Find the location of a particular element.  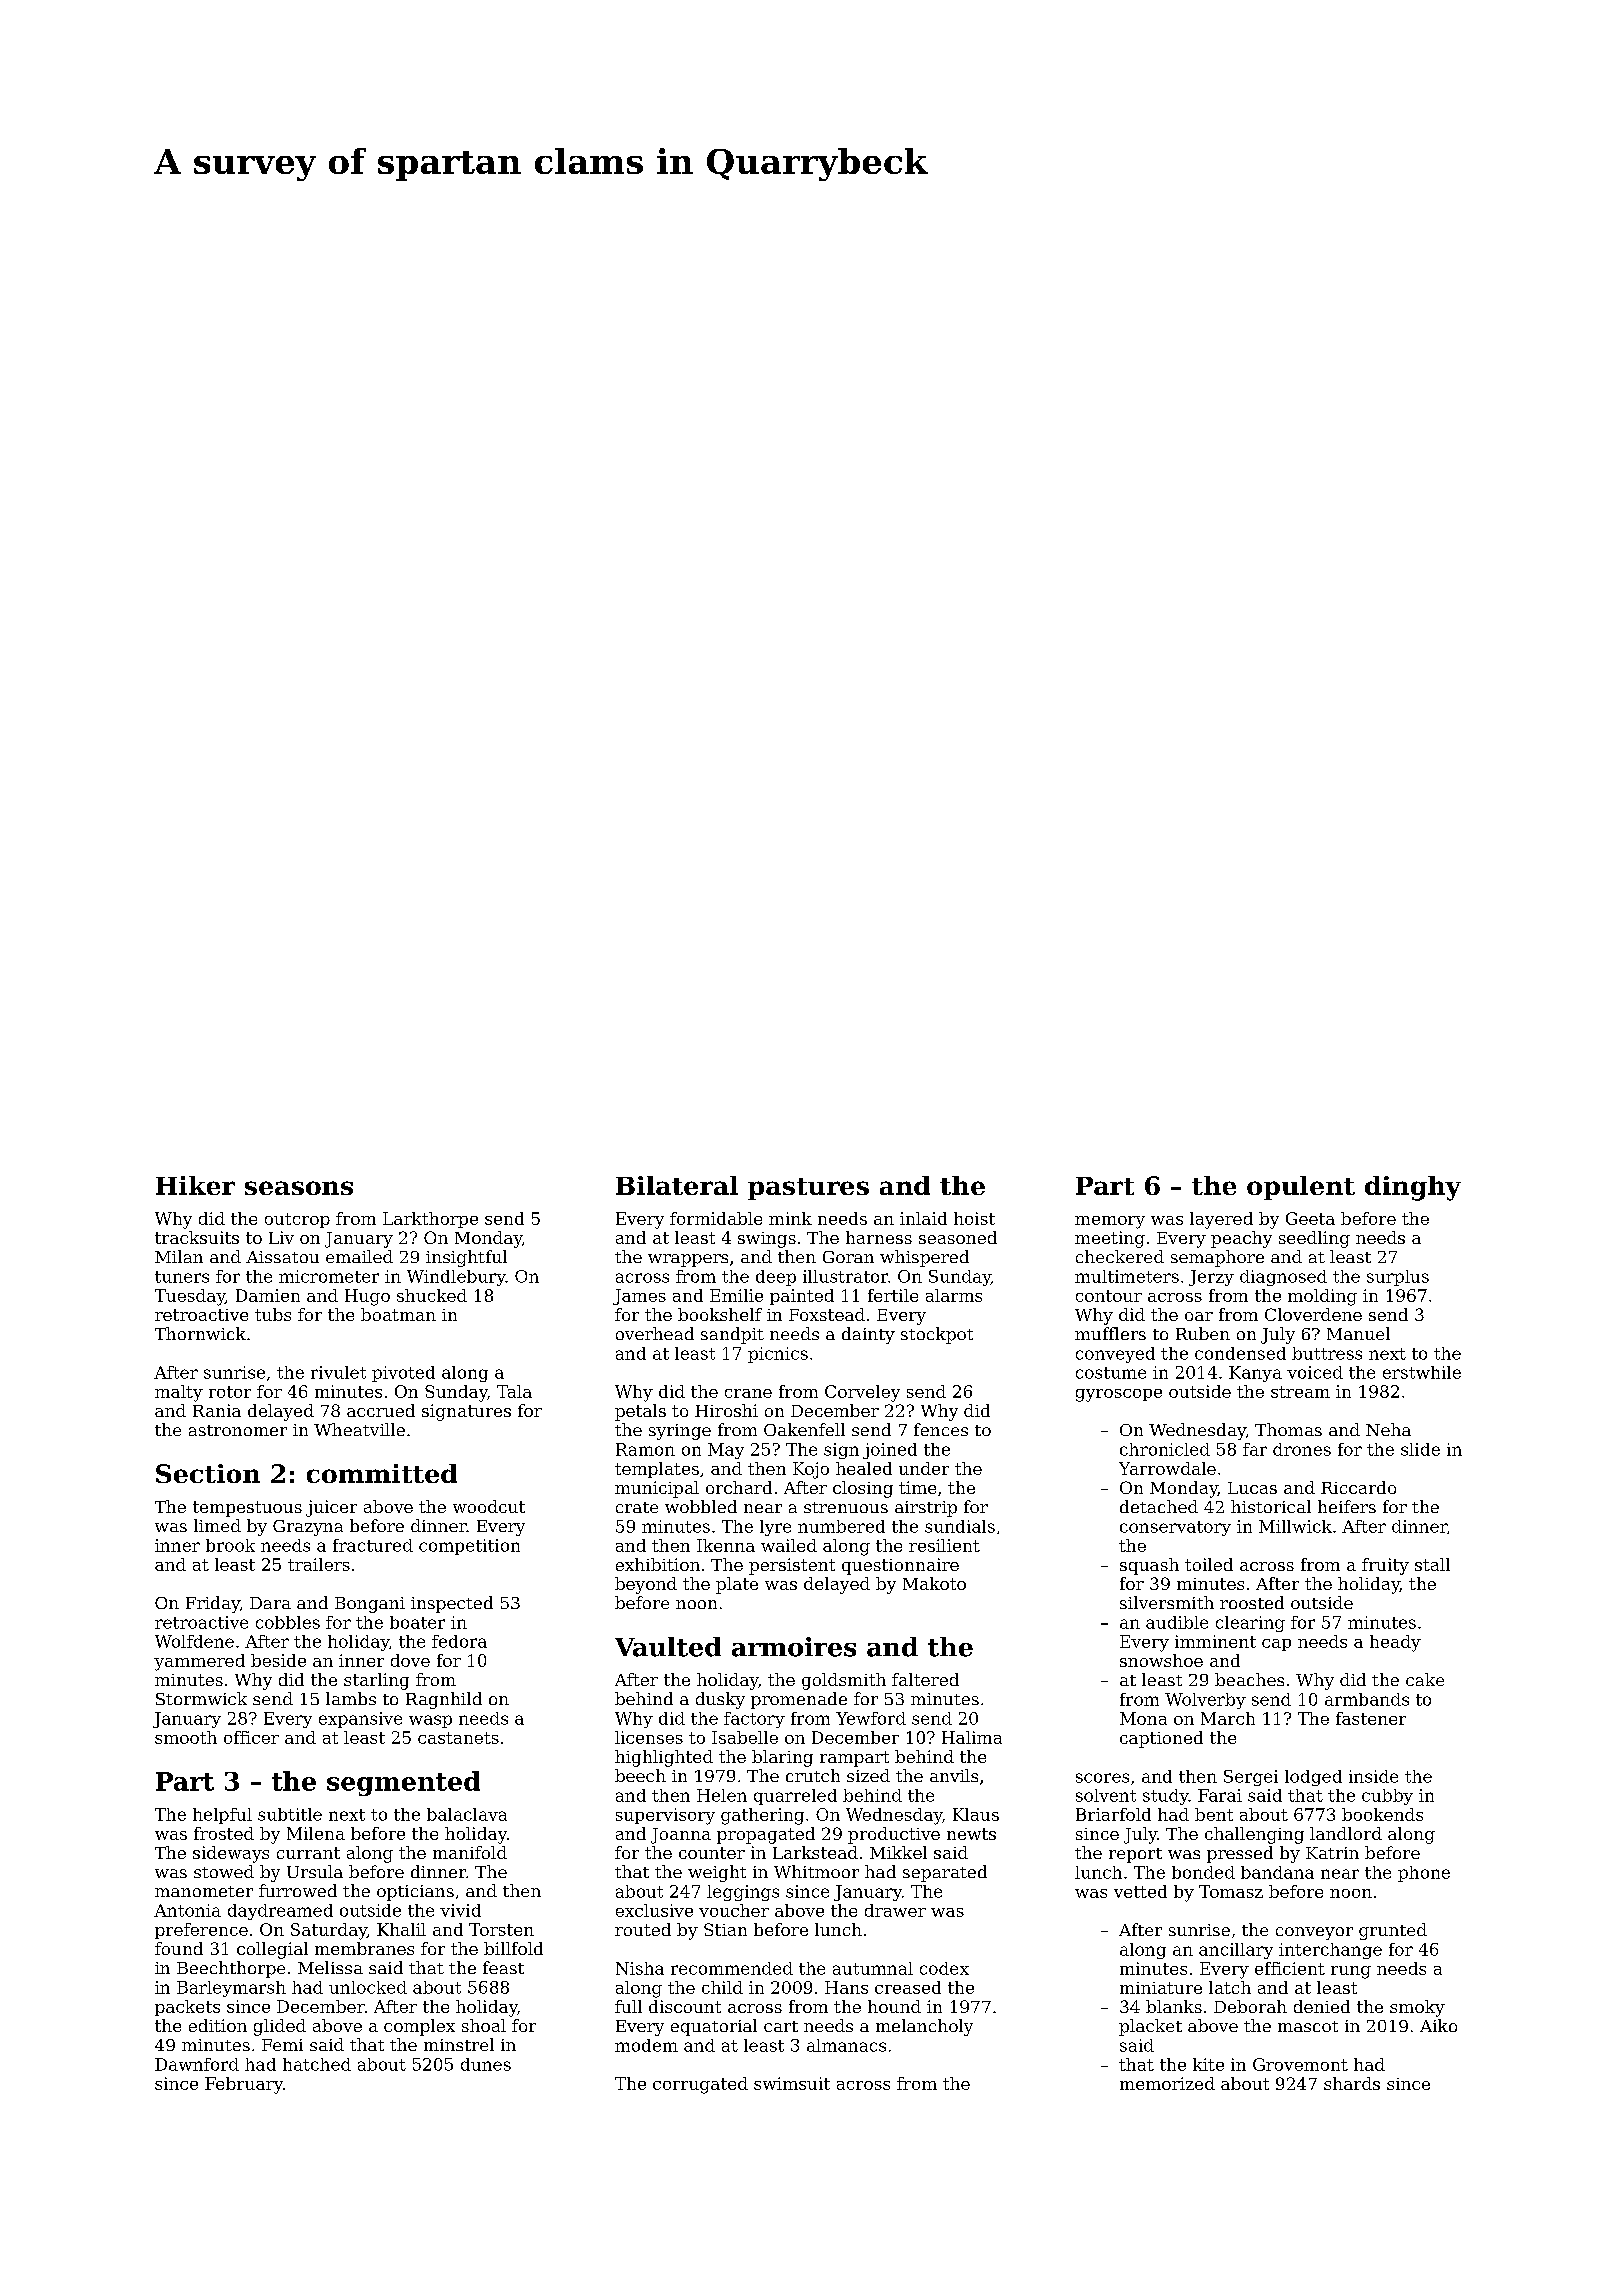

February is located at coordinates (244, 2085).
